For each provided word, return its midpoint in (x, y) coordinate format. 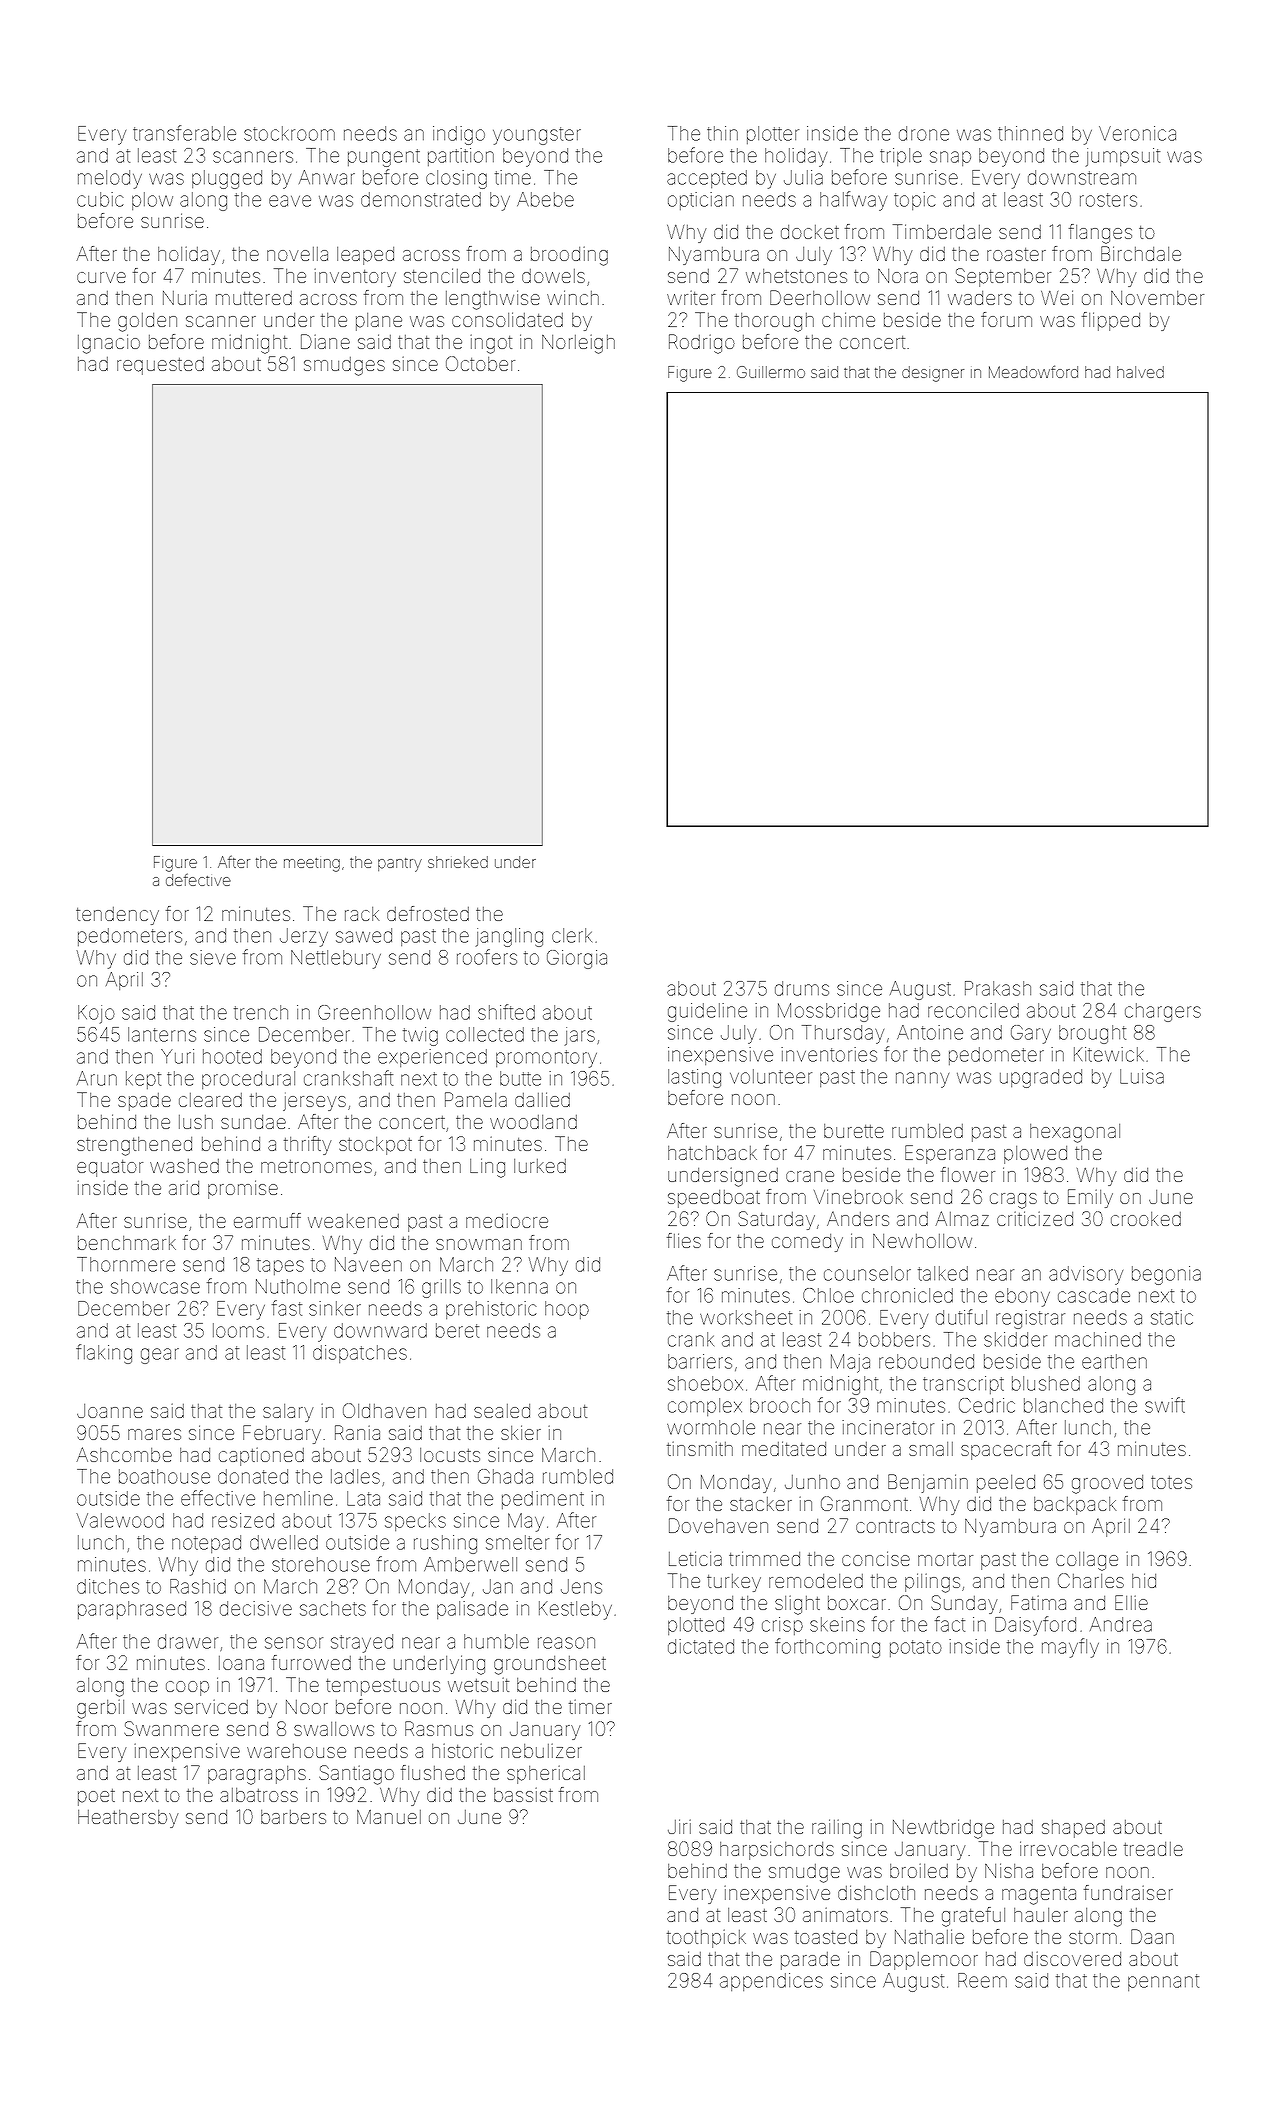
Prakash (998, 988)
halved (1140, 372)
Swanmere (171, 1728)
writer (691, 297)
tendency (117, 916)
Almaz (962, 1218)
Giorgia (577, 959)
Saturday (776, 1220)
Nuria (185, 297)
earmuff (267, 1220)
